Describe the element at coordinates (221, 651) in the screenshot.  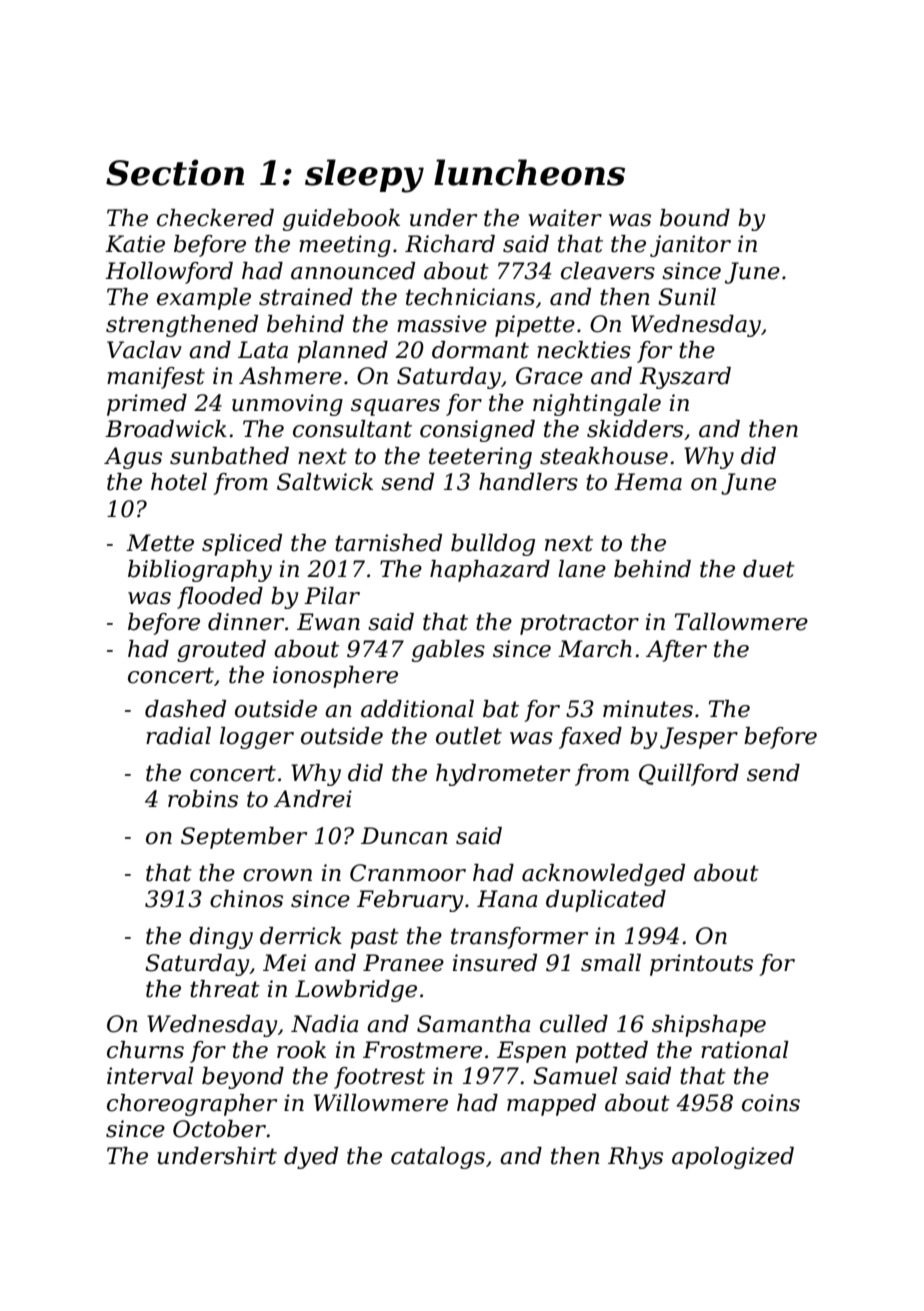
I see `grouted` at that location.
